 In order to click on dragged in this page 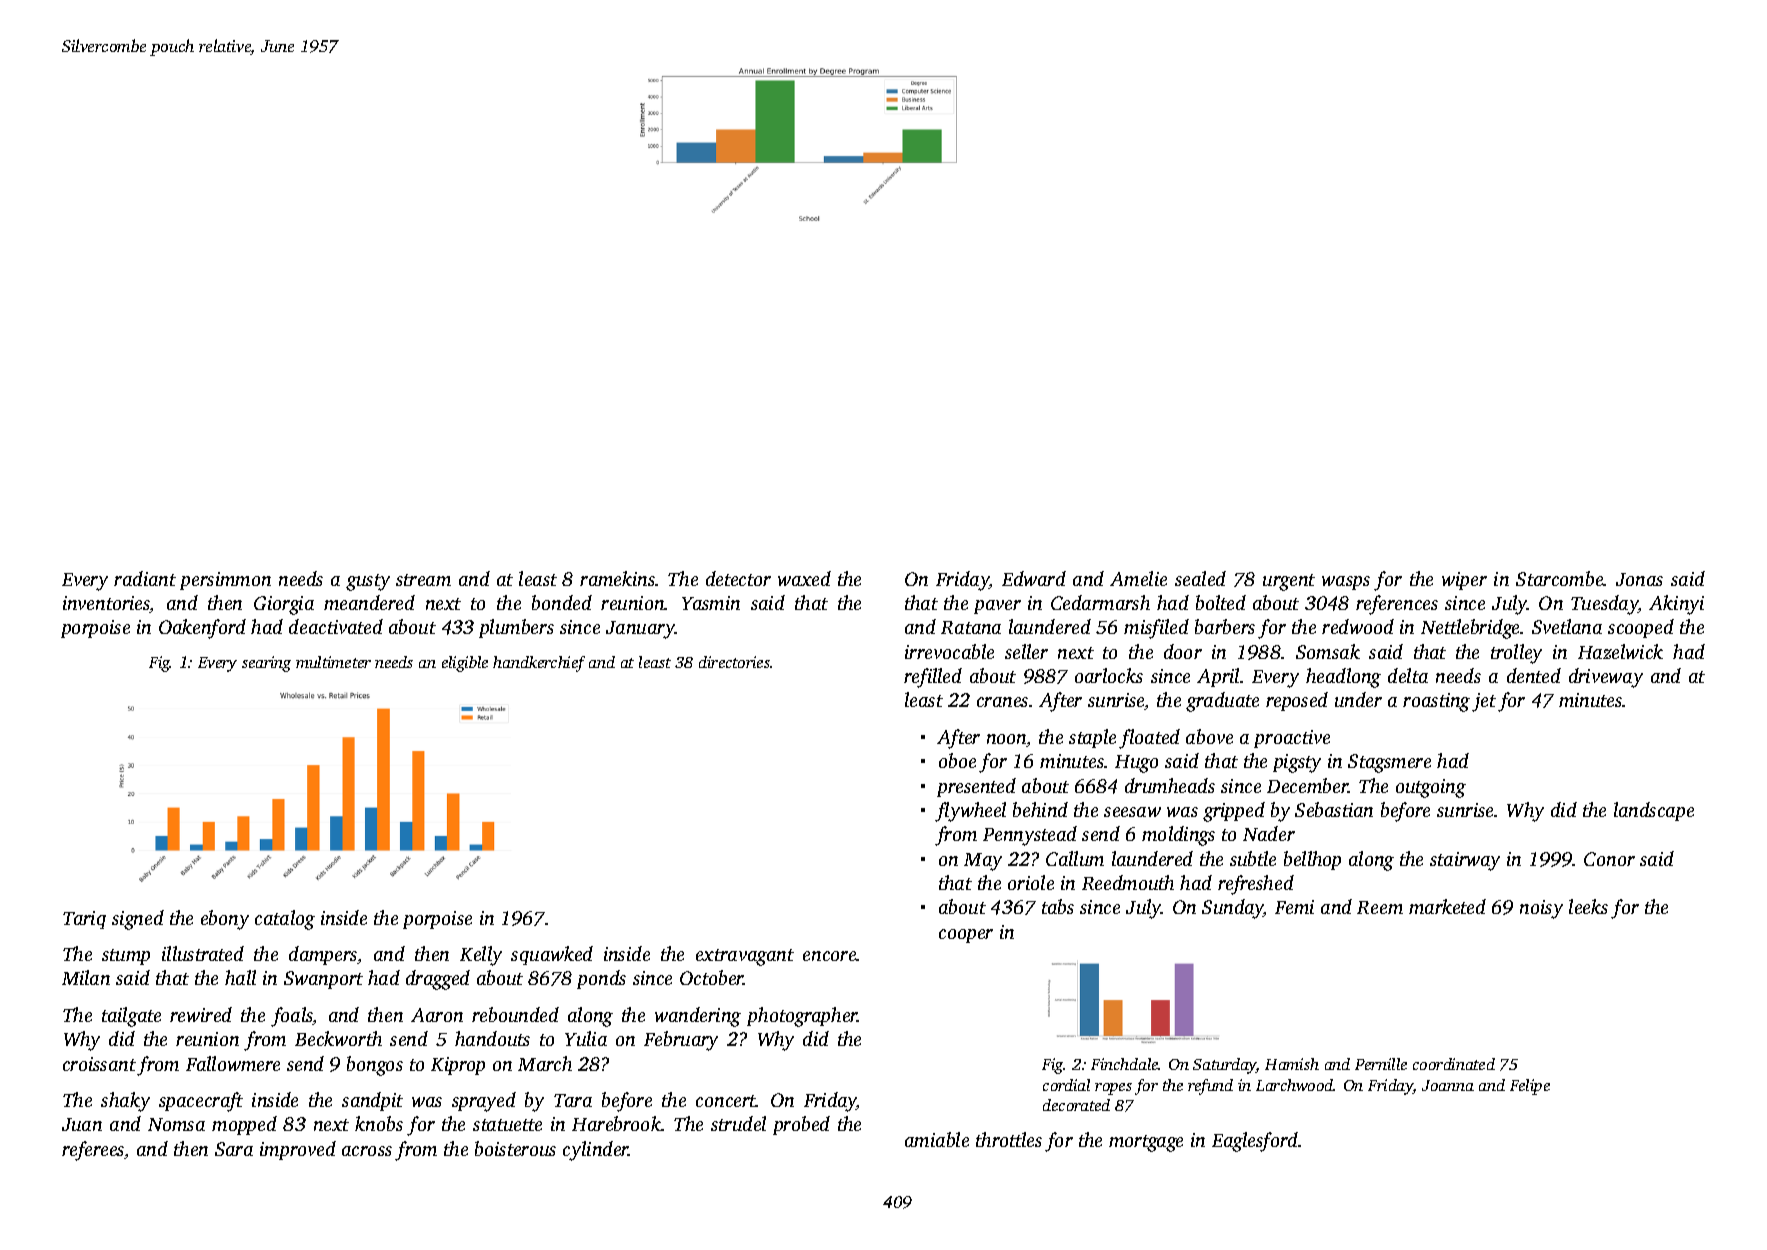, I will do `click(438, 980)`.
